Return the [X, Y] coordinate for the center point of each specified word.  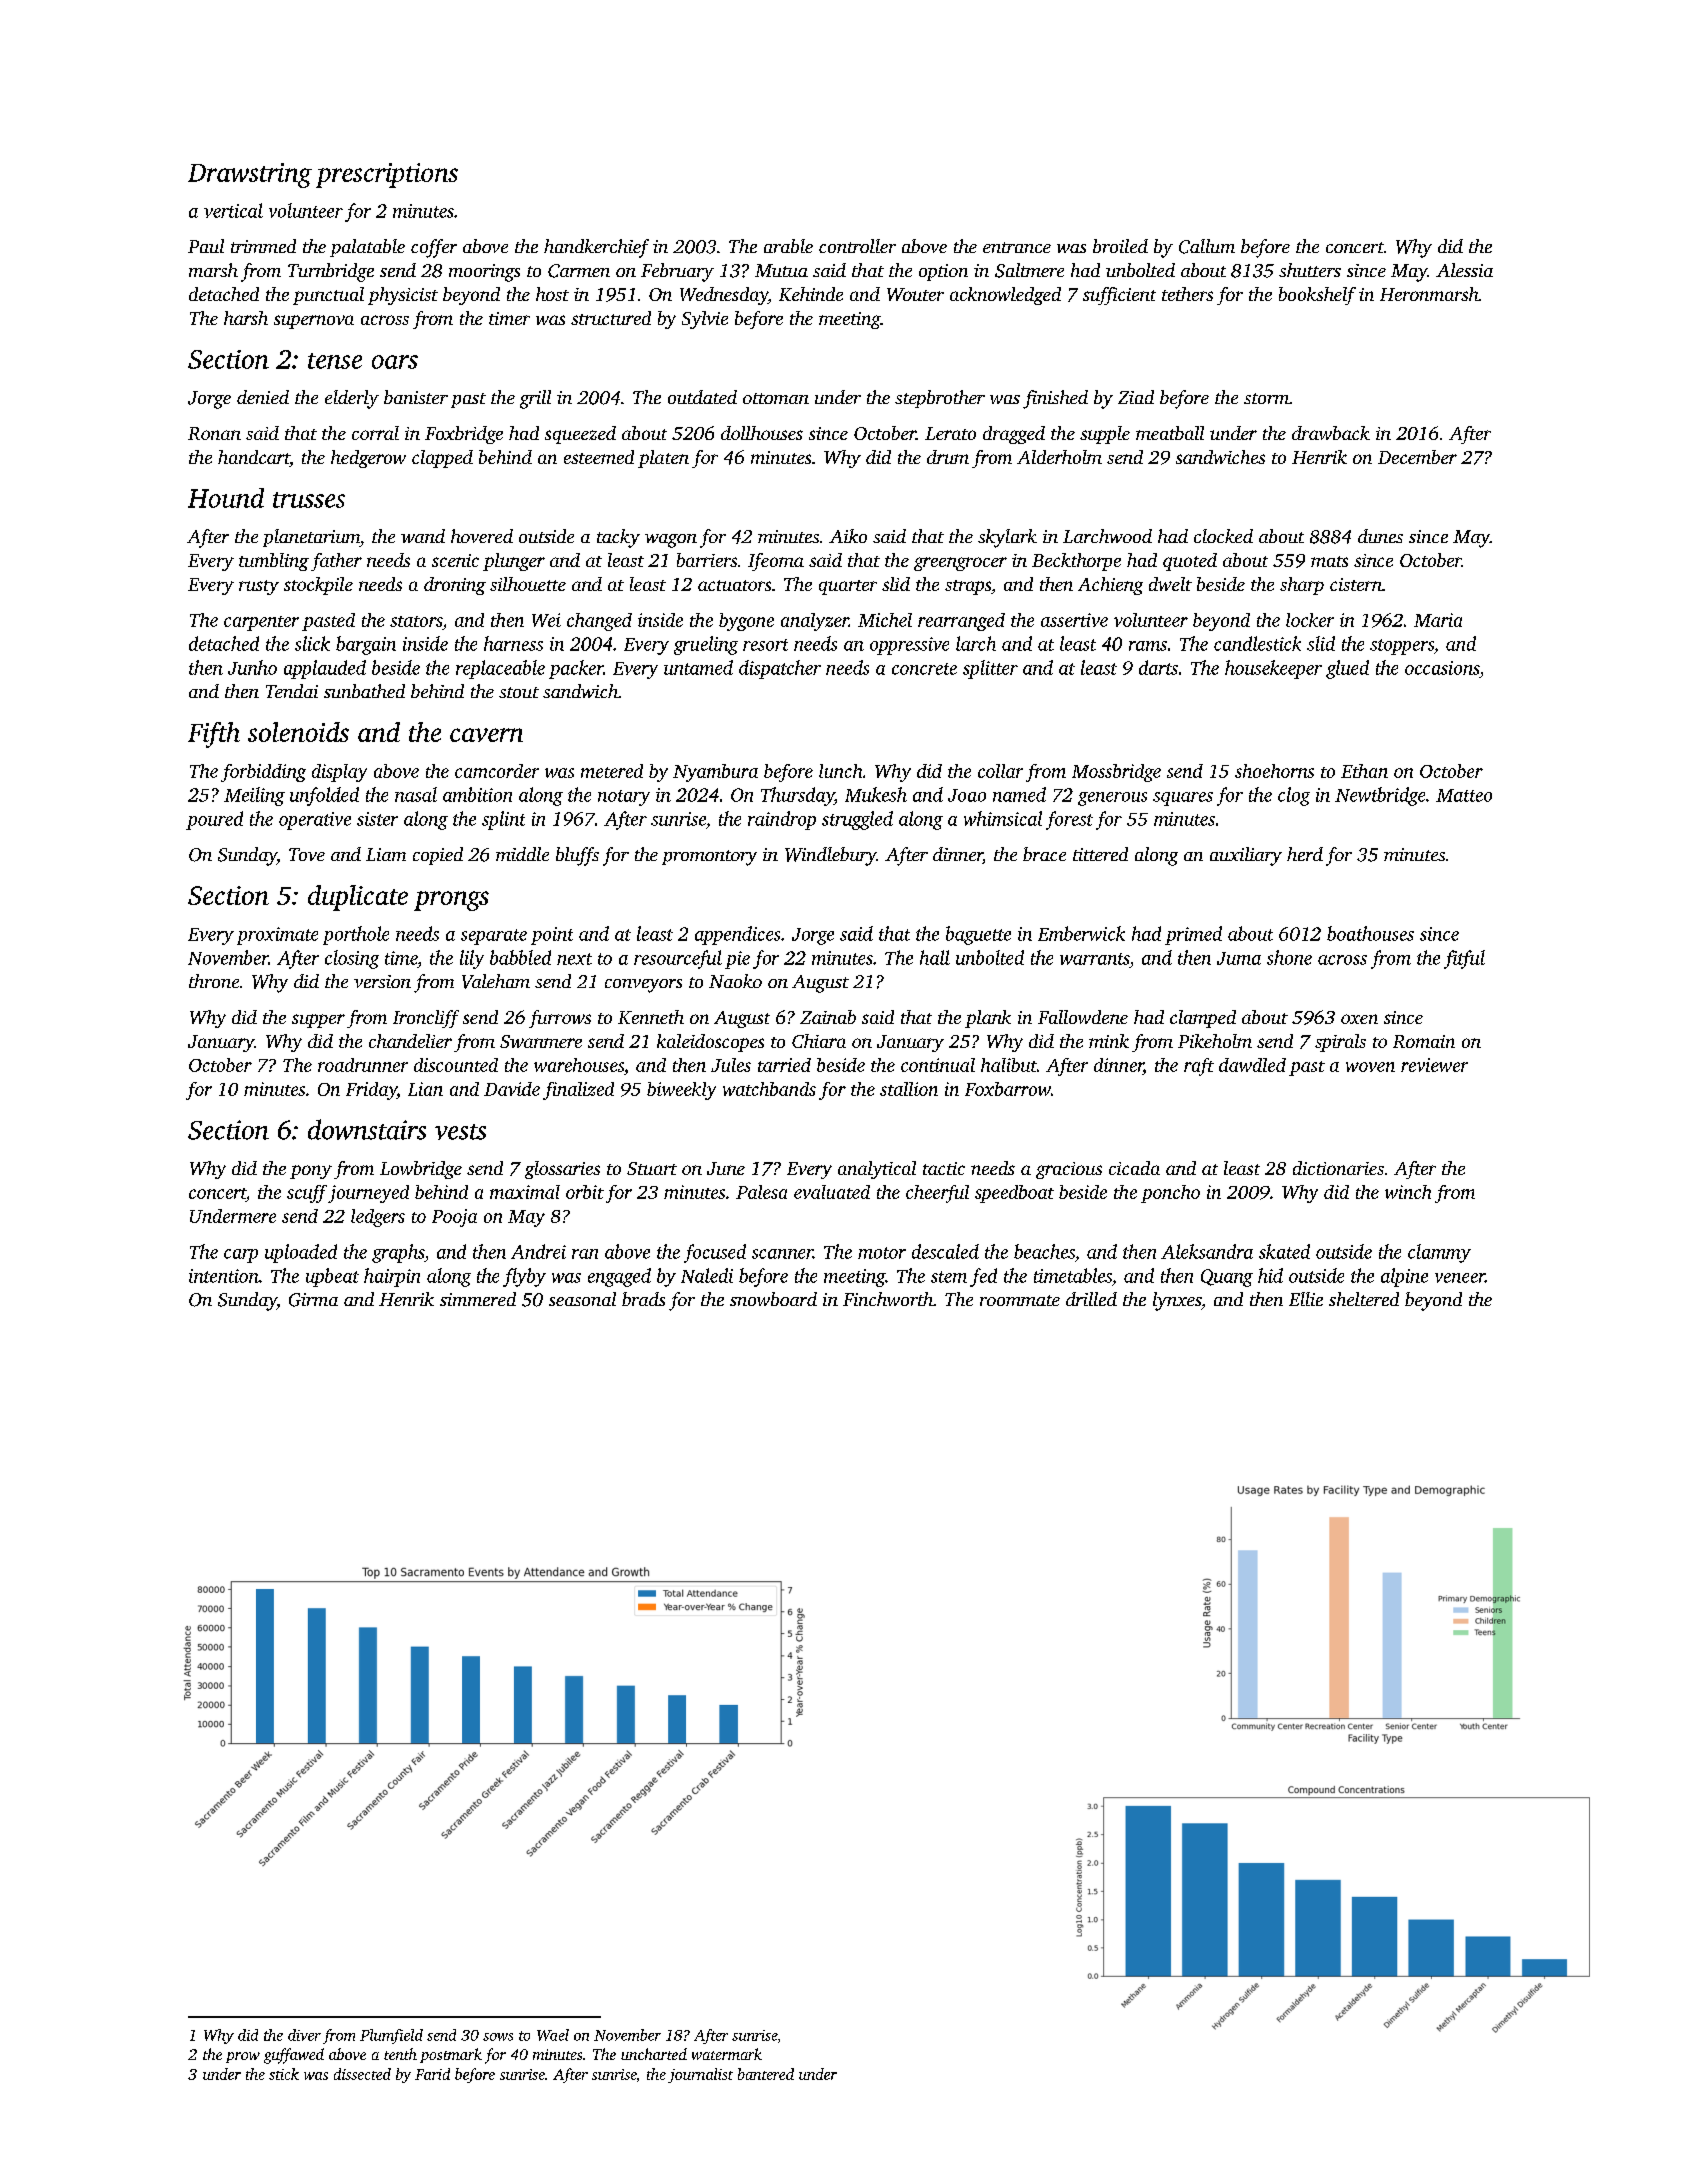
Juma [1239, 958]
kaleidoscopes [710, 1043]
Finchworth [888, 1299]
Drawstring [250, 175]
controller [857, 246]
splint [503, 820]
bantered [766, 2074]
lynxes [1177, 1301]
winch [1408, 1192]
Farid [432, 2074]
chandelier [410, 1041]
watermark [727, 2054]
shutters [1310, 270]
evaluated [832, 1192]
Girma [313, 1300]
